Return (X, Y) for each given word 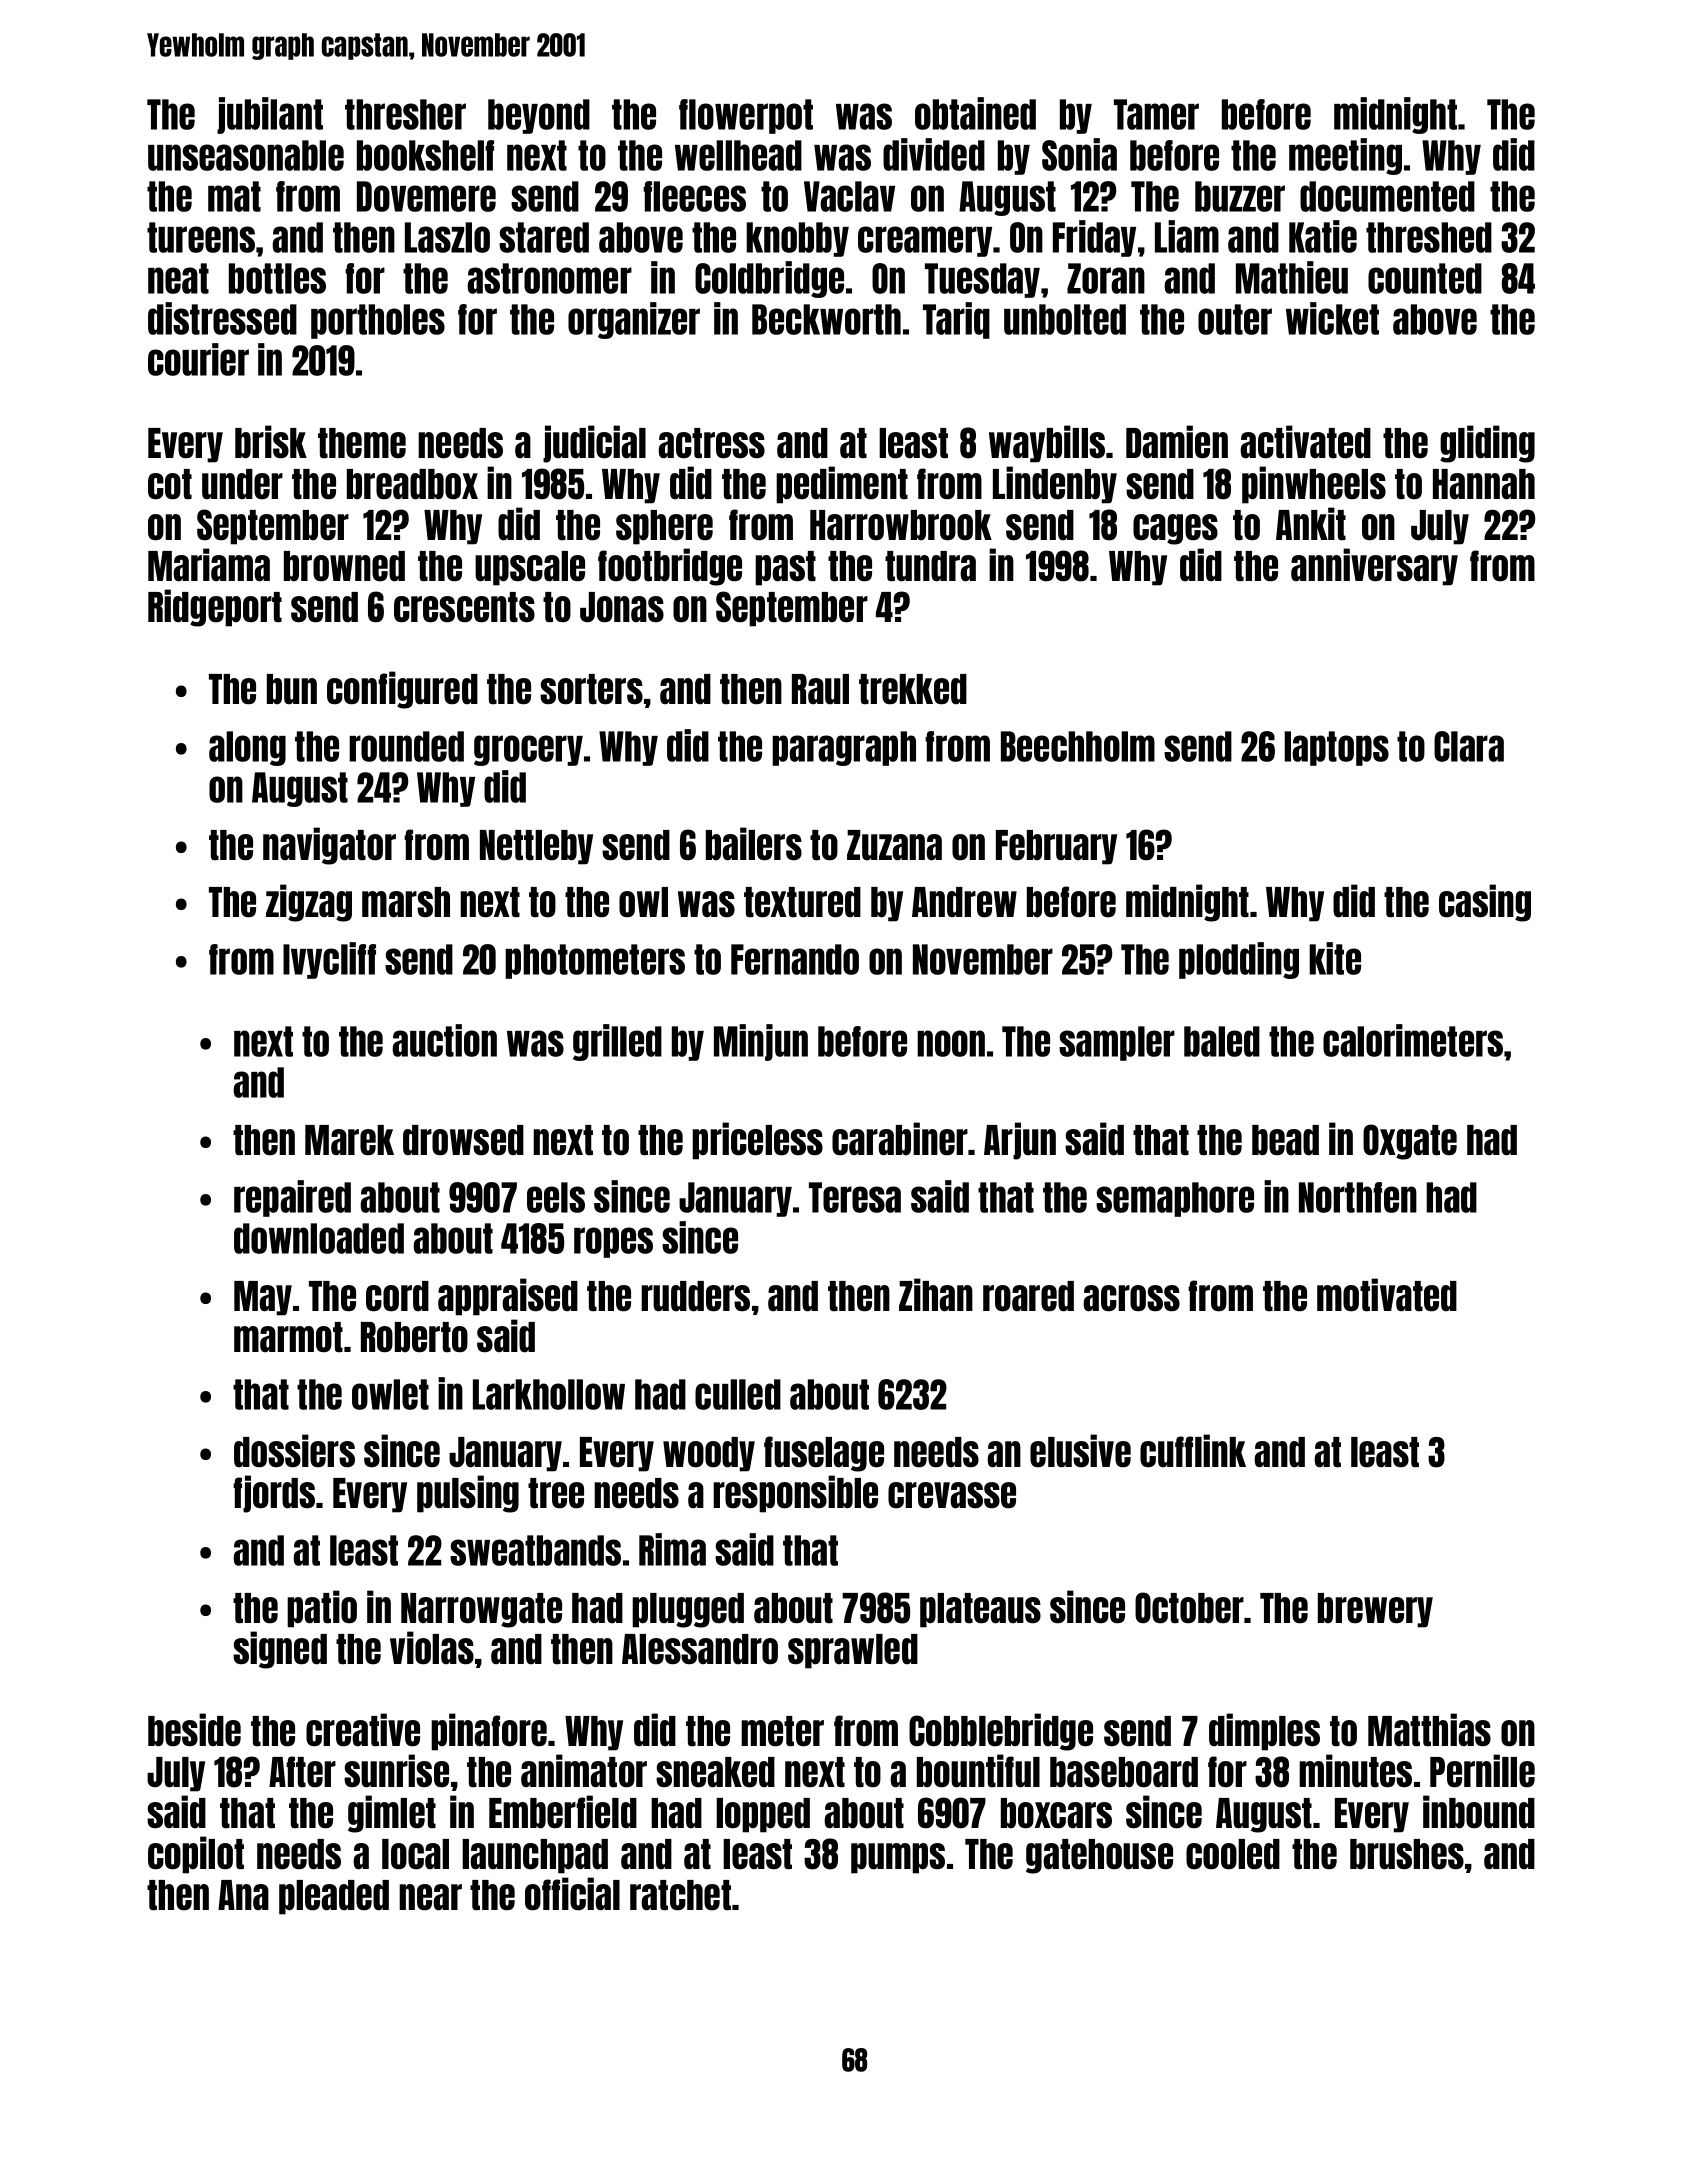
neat (178, 278)
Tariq (956, 320)
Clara (1469, 746)
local (415, 1854)
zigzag (309, 903)
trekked (913, 689)
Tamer (1156, 114)
